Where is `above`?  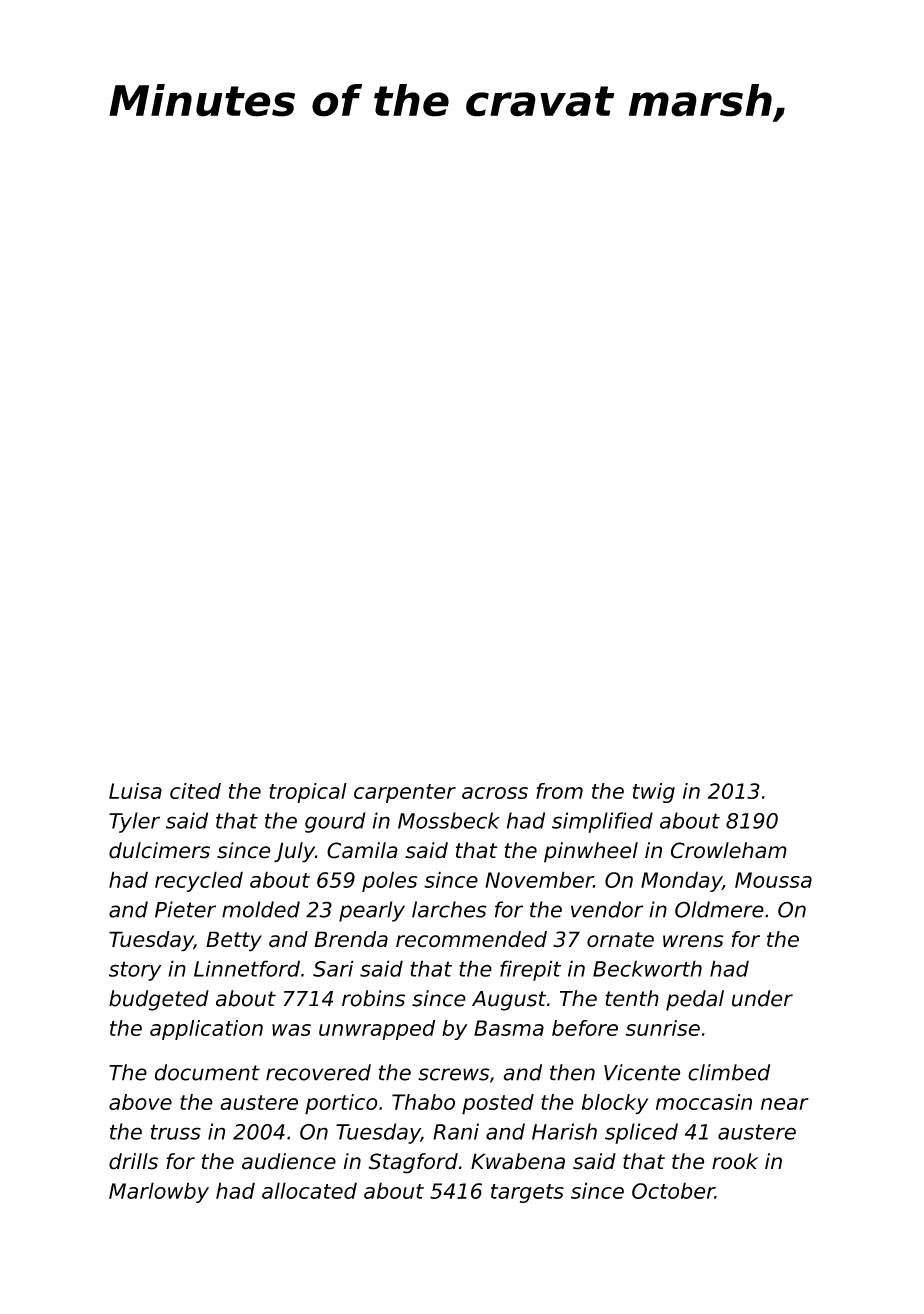
above is located at coordinates (140, 1102).
